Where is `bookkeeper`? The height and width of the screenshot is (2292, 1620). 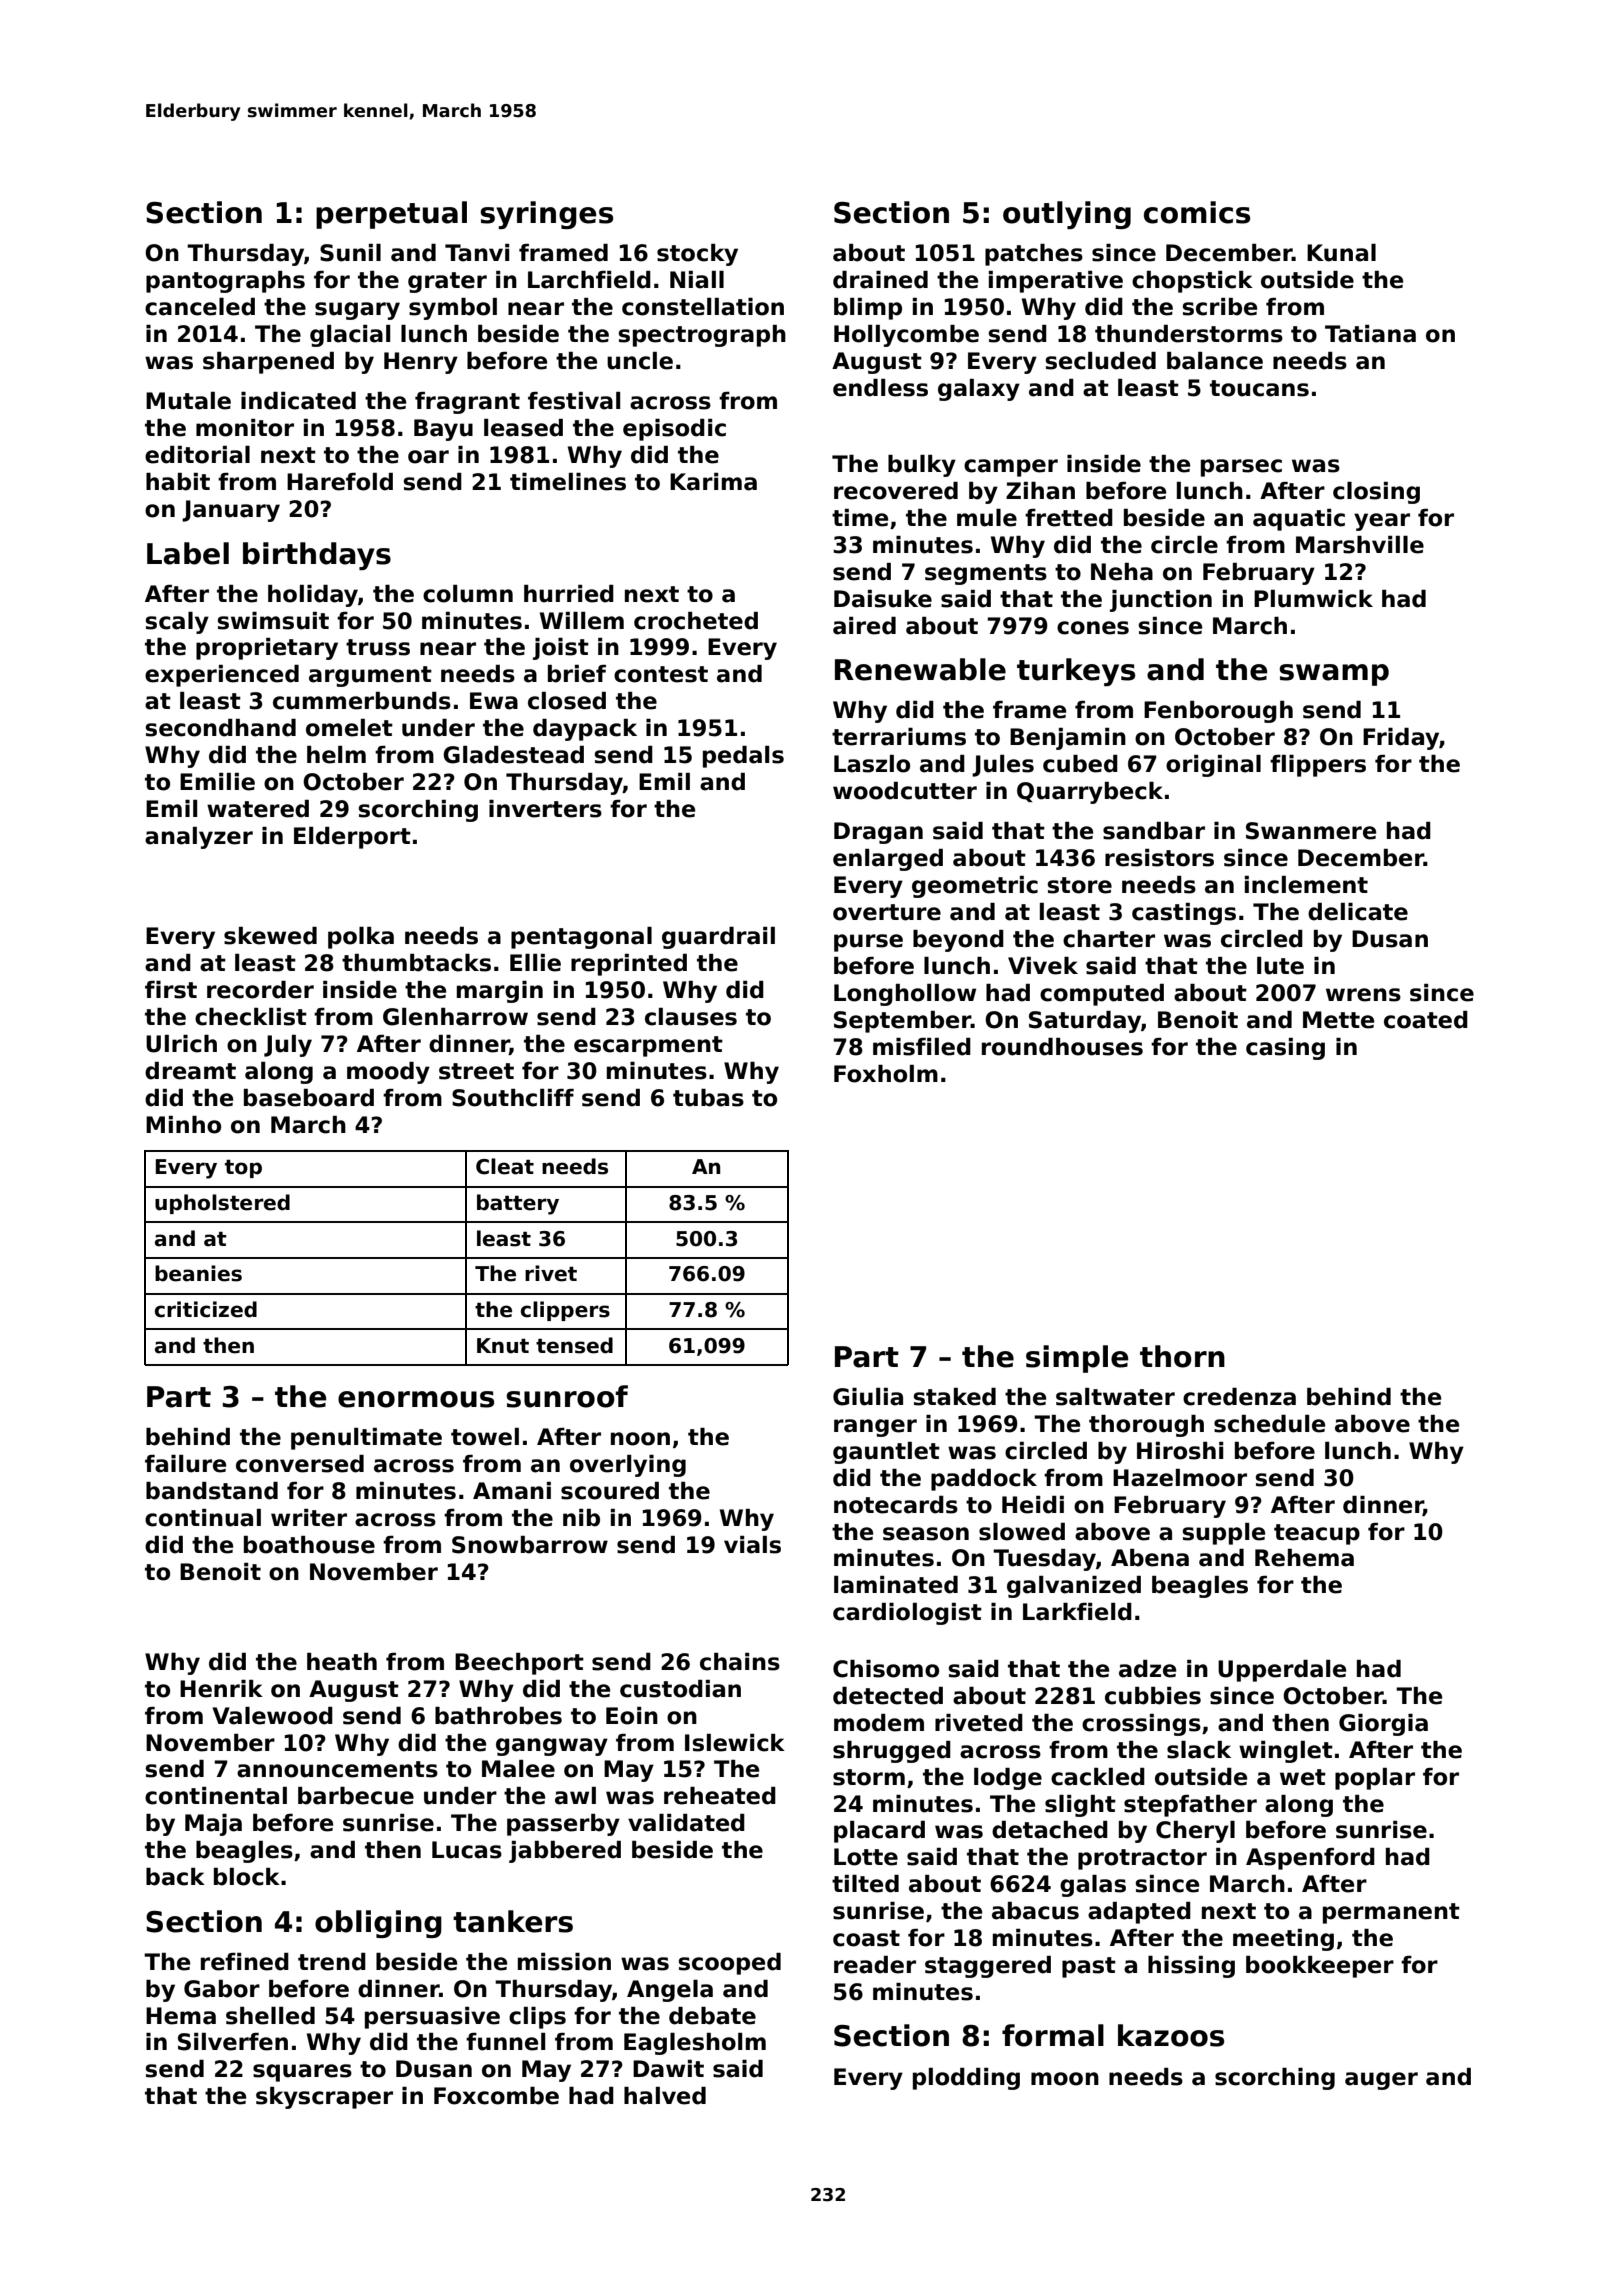
bookkeeper is located at coordinates (1320, 1967).
